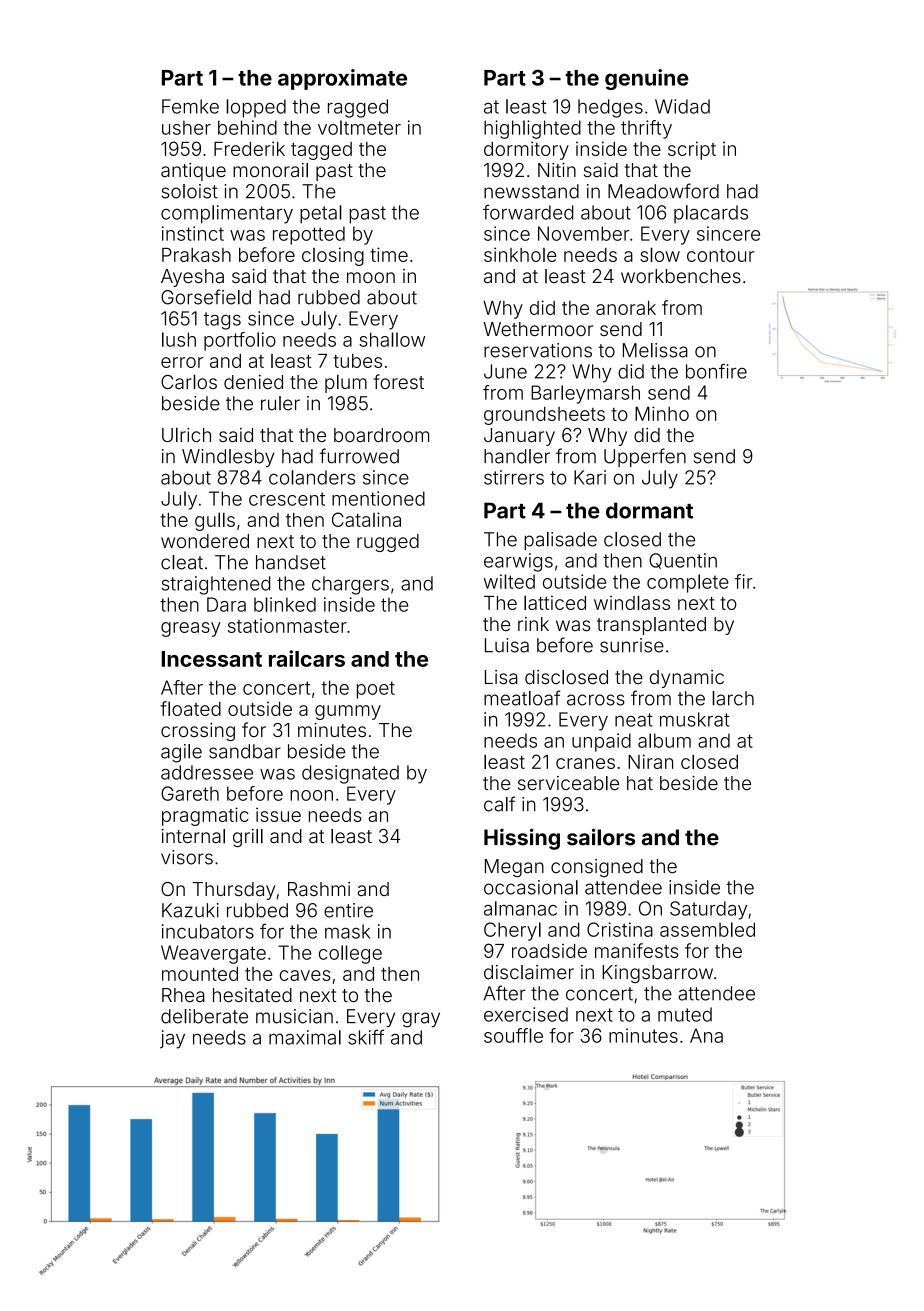 Image resolution: width=924 pixels, height=1311 pixels. Describe the element at coordinates (307, 658) in the screenshot. I see `railcars` at that location.
